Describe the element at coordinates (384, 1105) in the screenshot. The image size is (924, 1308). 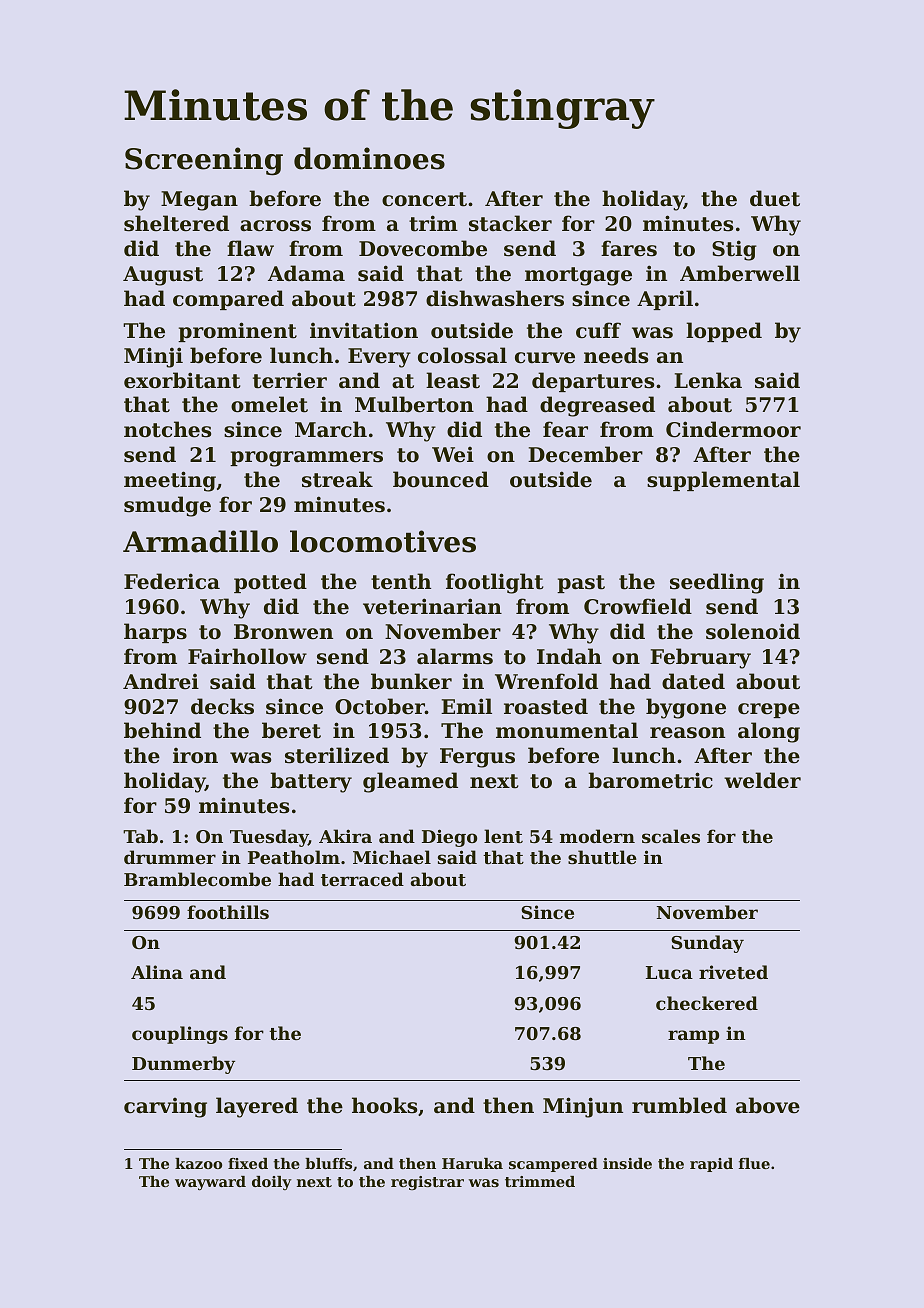
I see `hooks` at that location.
